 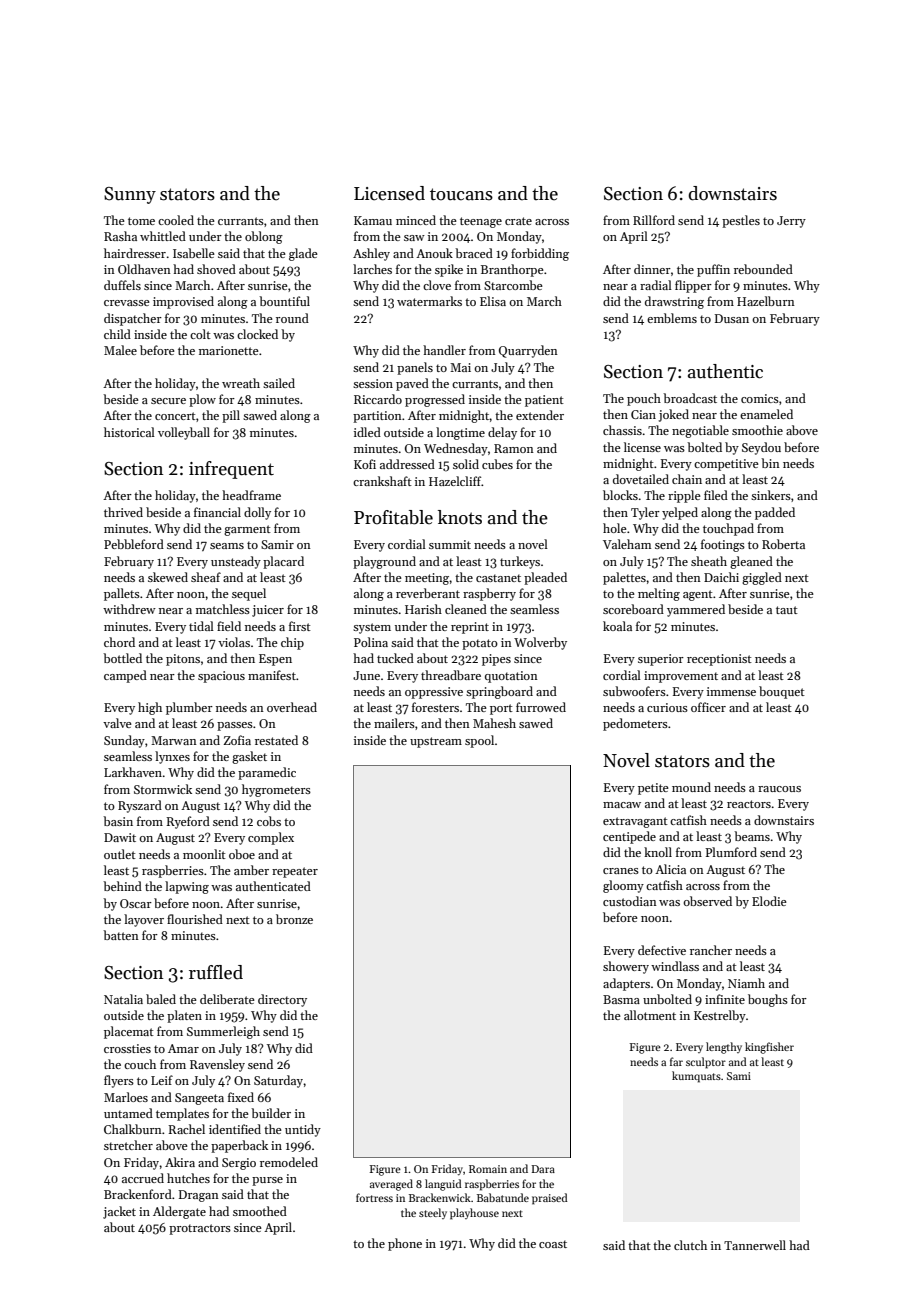 What do you see at coordinates (235, 726) in the screenshot?
I see `passes` at bounding box center [235, 726].
